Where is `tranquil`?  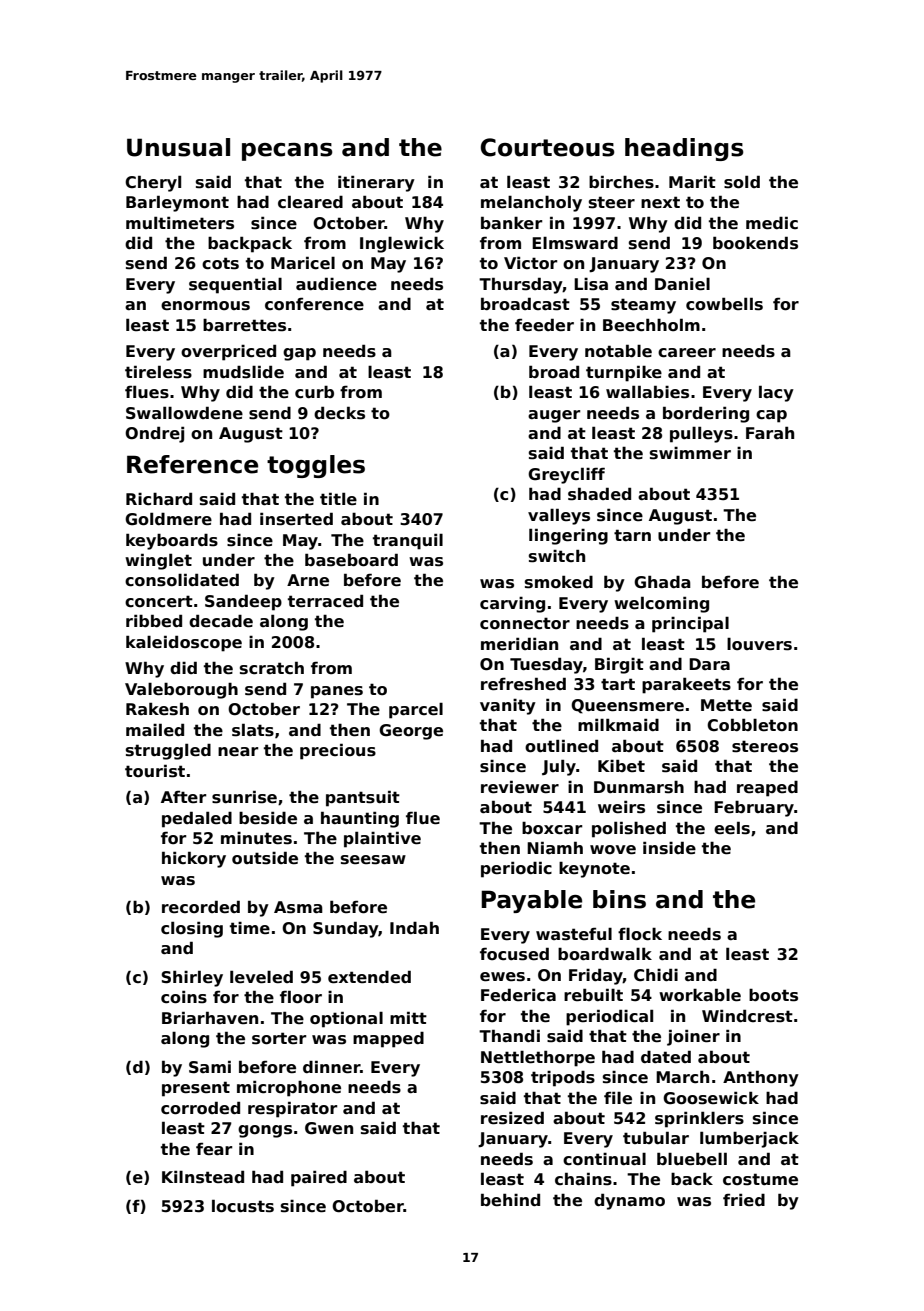
tranquil is located at coordinates (408, 541).
